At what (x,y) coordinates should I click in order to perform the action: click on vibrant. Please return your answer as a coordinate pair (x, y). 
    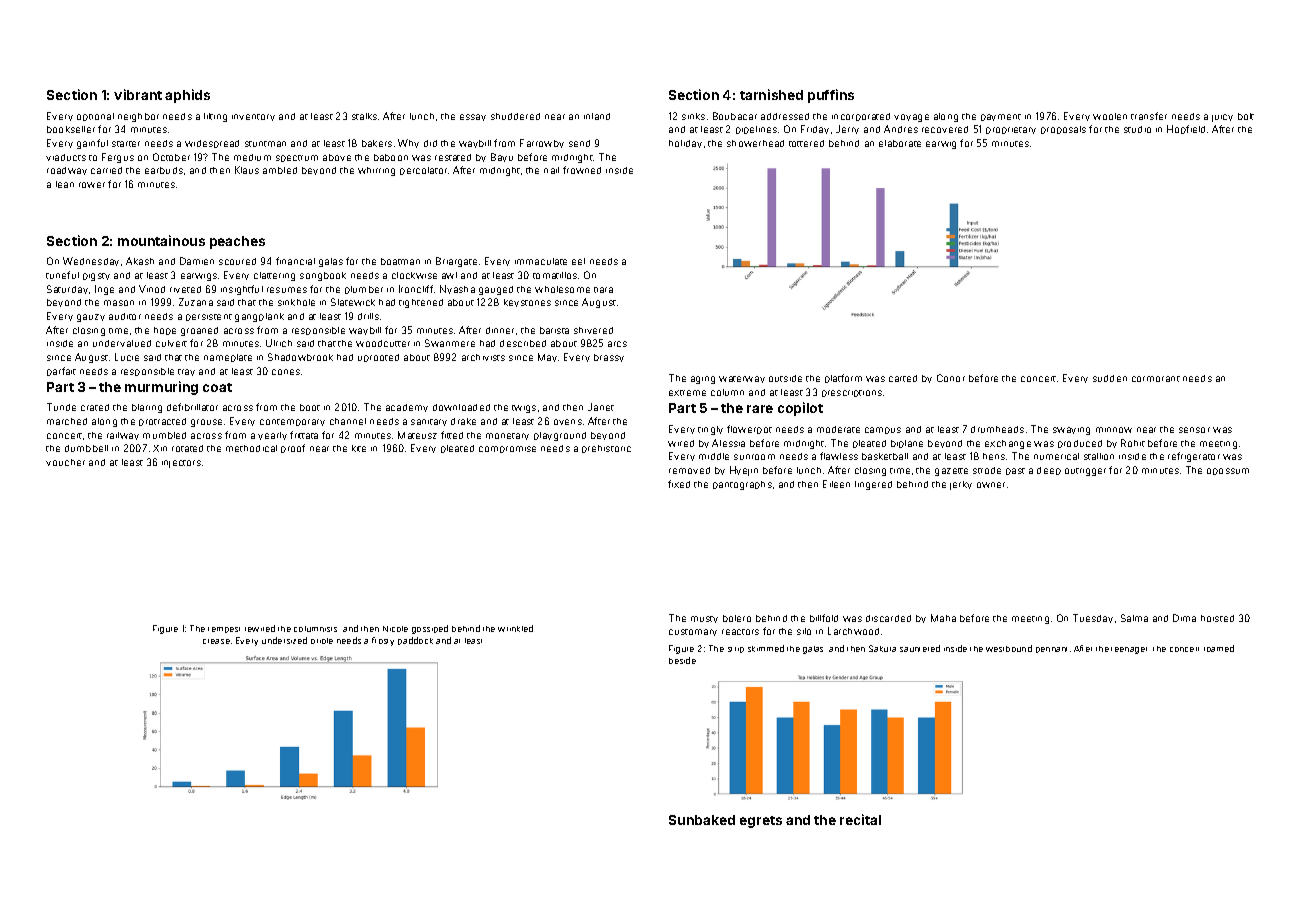
    Looking at the image, I should click on (138, 94).
